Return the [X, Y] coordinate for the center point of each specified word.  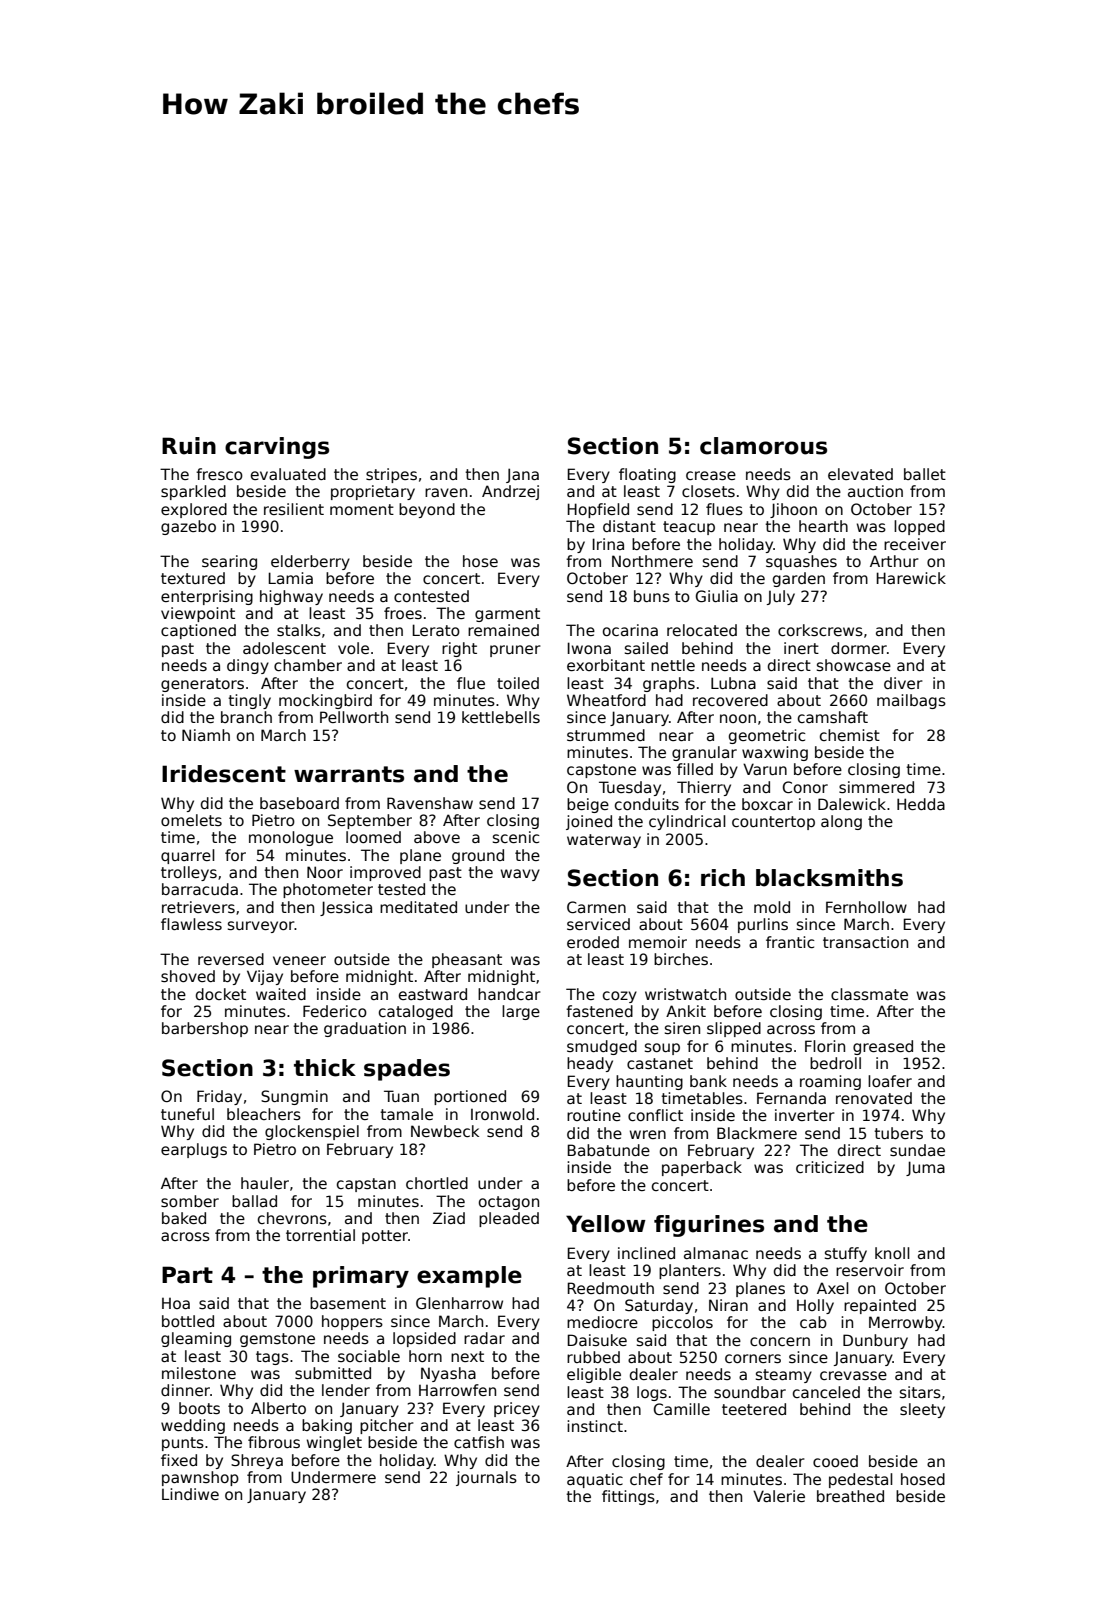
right [459, 649]
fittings [628, 1497]
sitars [920, 1392]
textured [193, 578]
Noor [325, 872]
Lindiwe [190, 1494]
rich [723, 878]
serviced [598, 924]
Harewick [911, 578]
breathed [850, 1496]
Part [187, 1275]
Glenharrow [459, 1303]
